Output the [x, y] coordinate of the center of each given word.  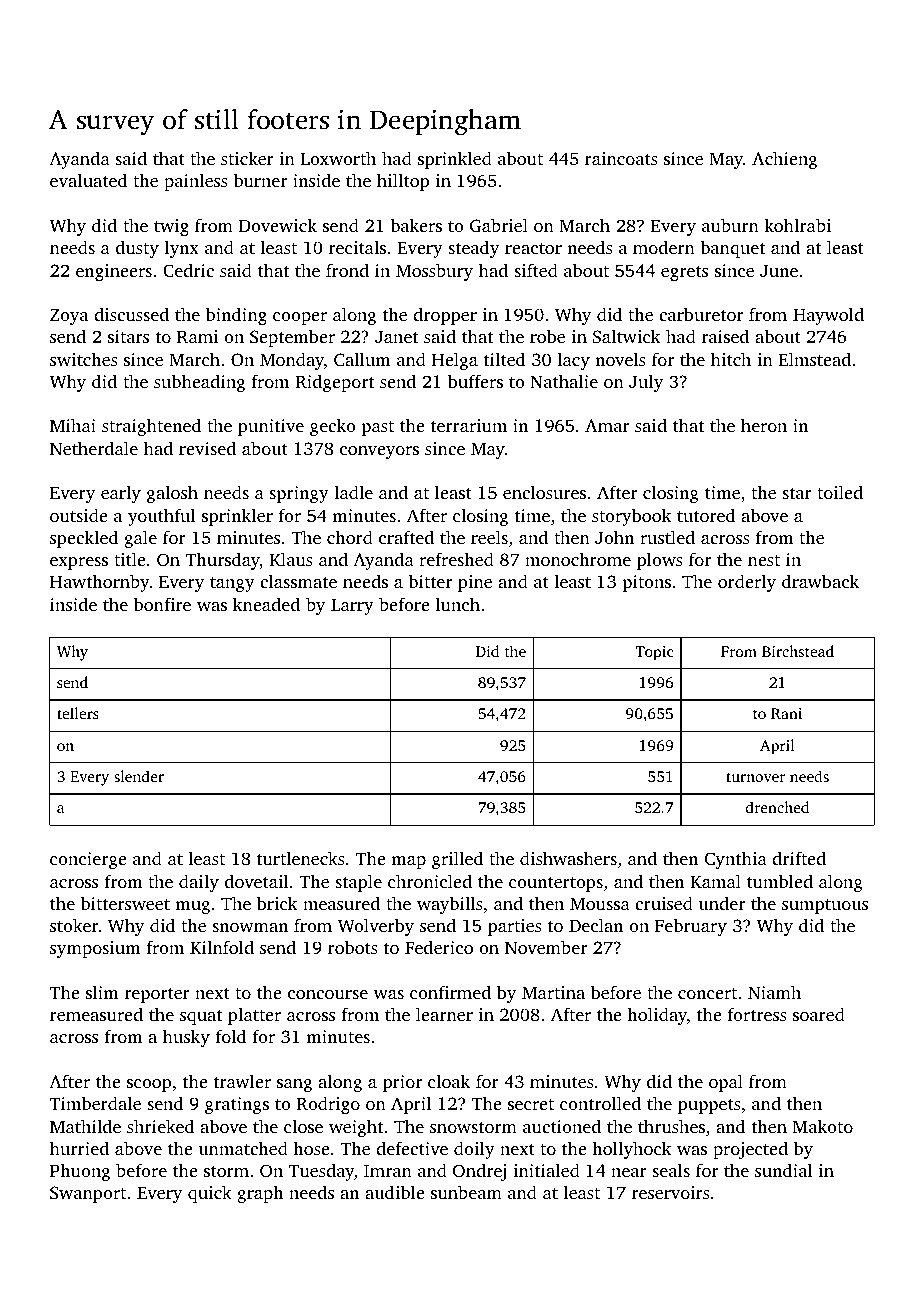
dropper [445, 316]
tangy [232, 584]
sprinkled [455, 160]
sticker [247, 158]
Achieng [784, 160]
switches [84, 359]
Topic [654, 653]
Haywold [828, 316]
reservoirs [671, 1192]
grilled [457, 860]
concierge [88, 860]
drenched [777, 807]
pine [475, 583]
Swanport [88, 1194]
